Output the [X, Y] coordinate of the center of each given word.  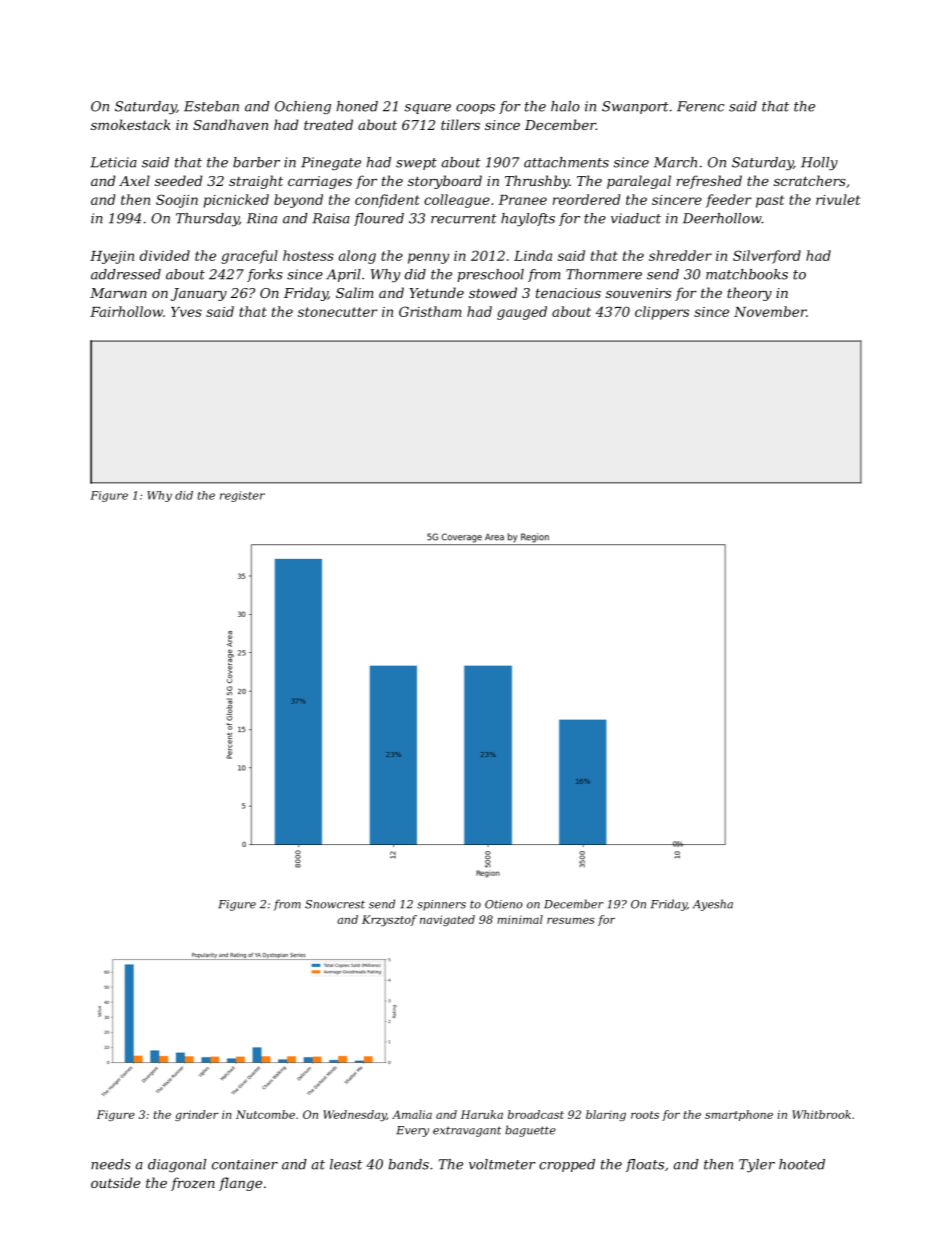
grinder [197, 1115]
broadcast [536, 1114]
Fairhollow [126, 311]
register [242, 496]
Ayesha [713, 905]
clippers [662, 313]
